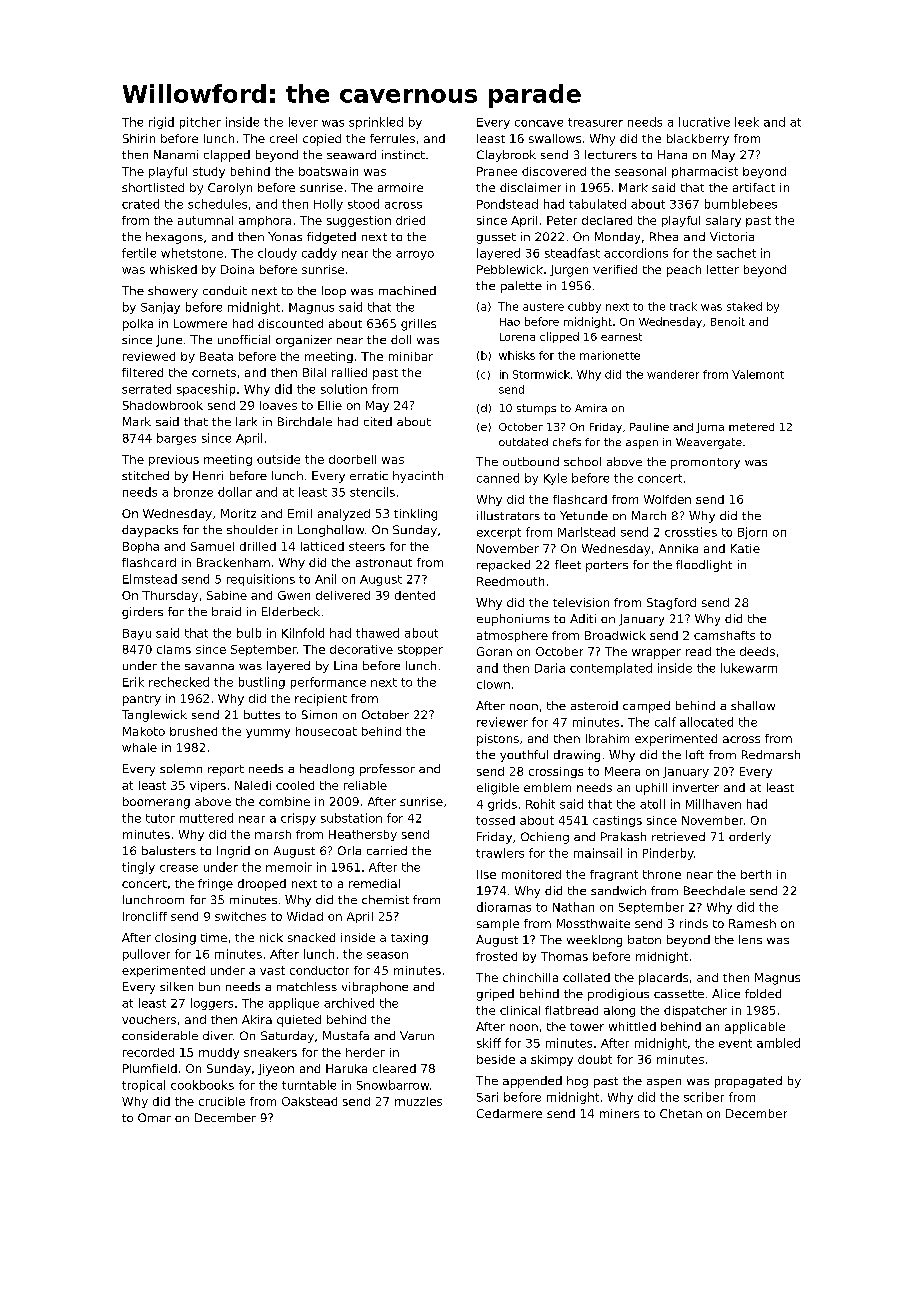 The width and height of the image is (924, 1308). I want to click on Omar, so click(154, 1117).
